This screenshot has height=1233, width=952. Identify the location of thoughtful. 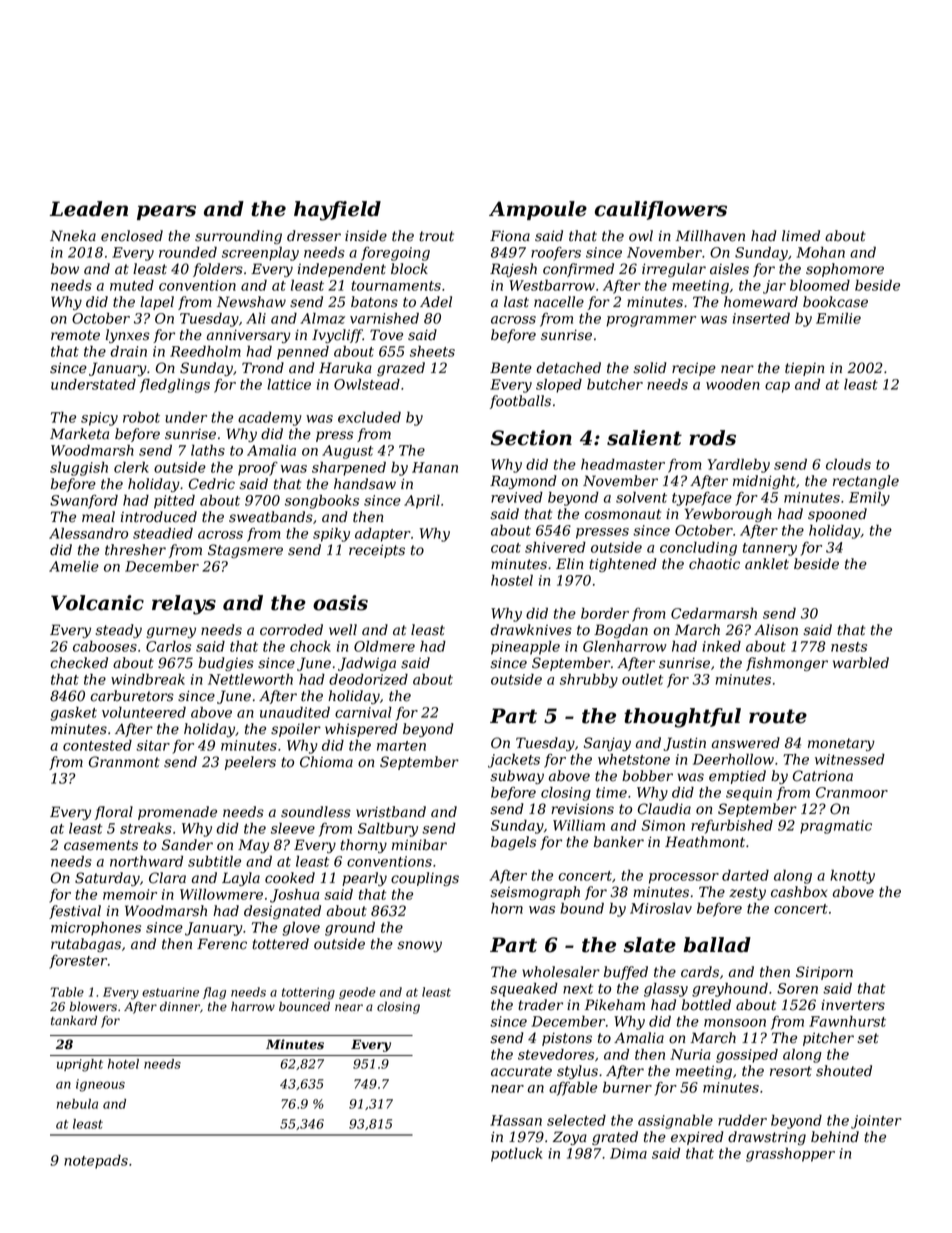
(682, 718).
